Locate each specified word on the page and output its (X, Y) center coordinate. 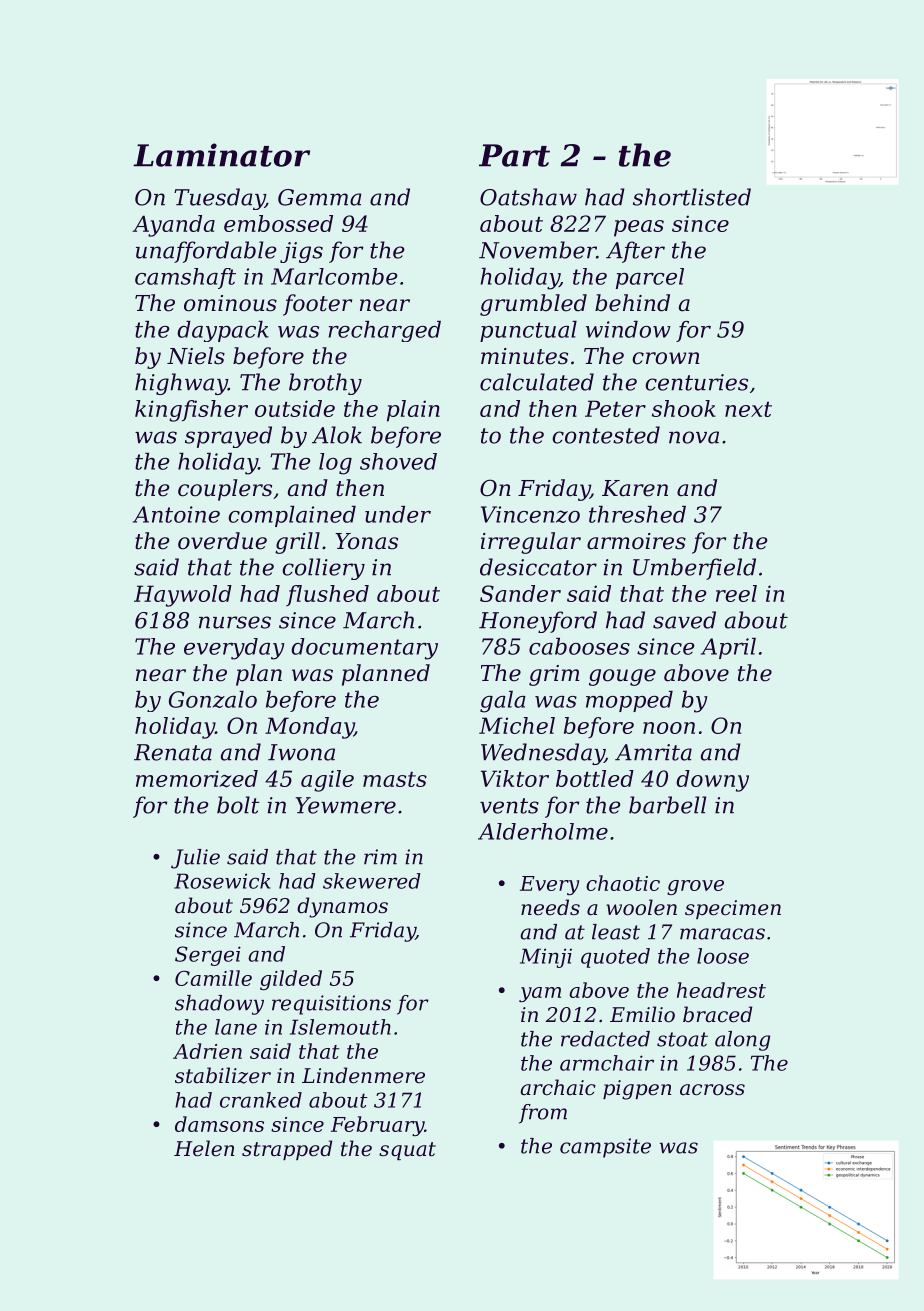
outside (295, 408)
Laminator (221, 155)
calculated (537, 382)
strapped (287, 1150)
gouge (622, 677)
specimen (733, 909)
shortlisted (692, 197)
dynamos (342, 907)
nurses (235, 622)
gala (503, 702)
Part (514, 155)
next (748, 409)
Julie (195, 859)
